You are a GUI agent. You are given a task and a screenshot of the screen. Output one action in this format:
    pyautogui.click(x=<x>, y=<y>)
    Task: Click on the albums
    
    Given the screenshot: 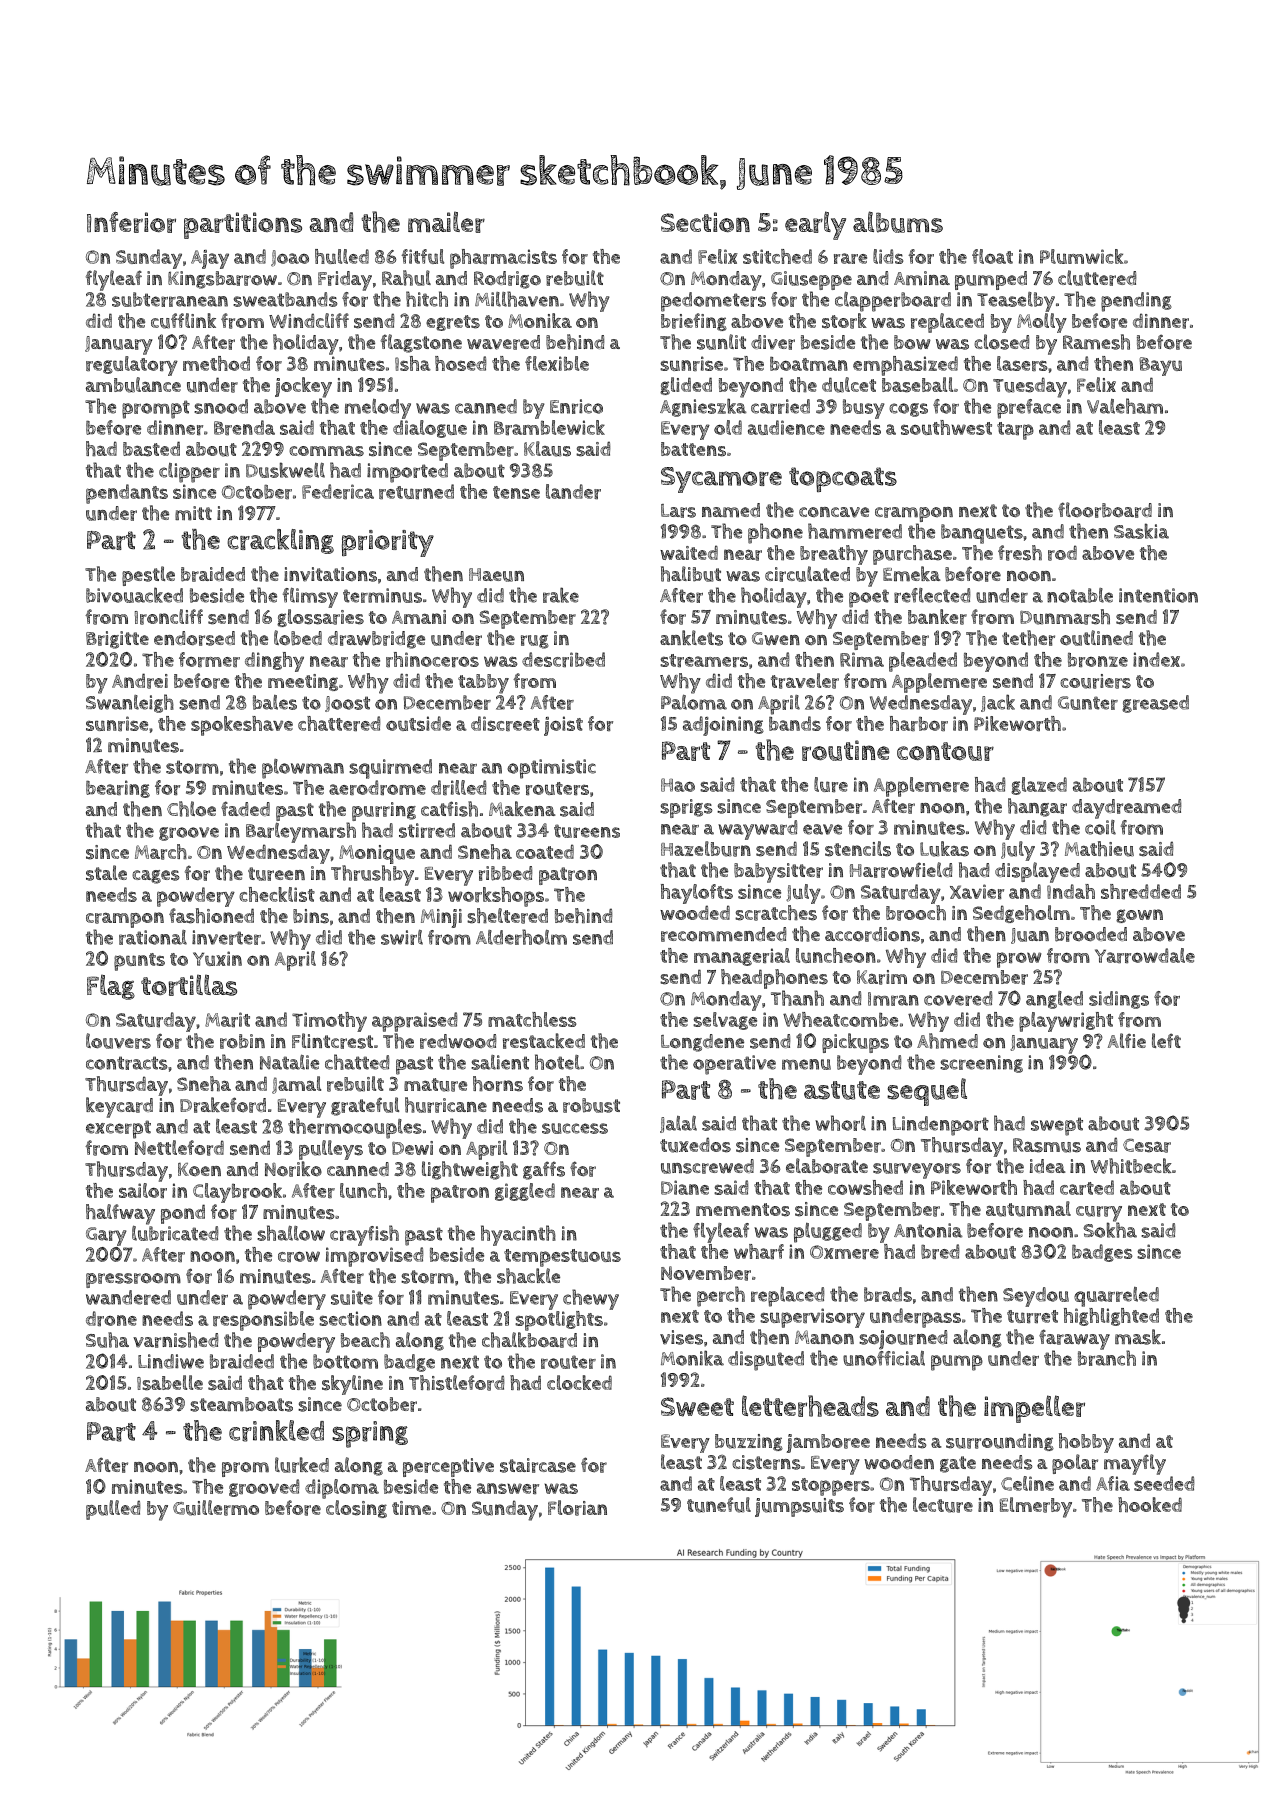 What is the action you would take?
    pyautogui.click(x=898, y=222)
